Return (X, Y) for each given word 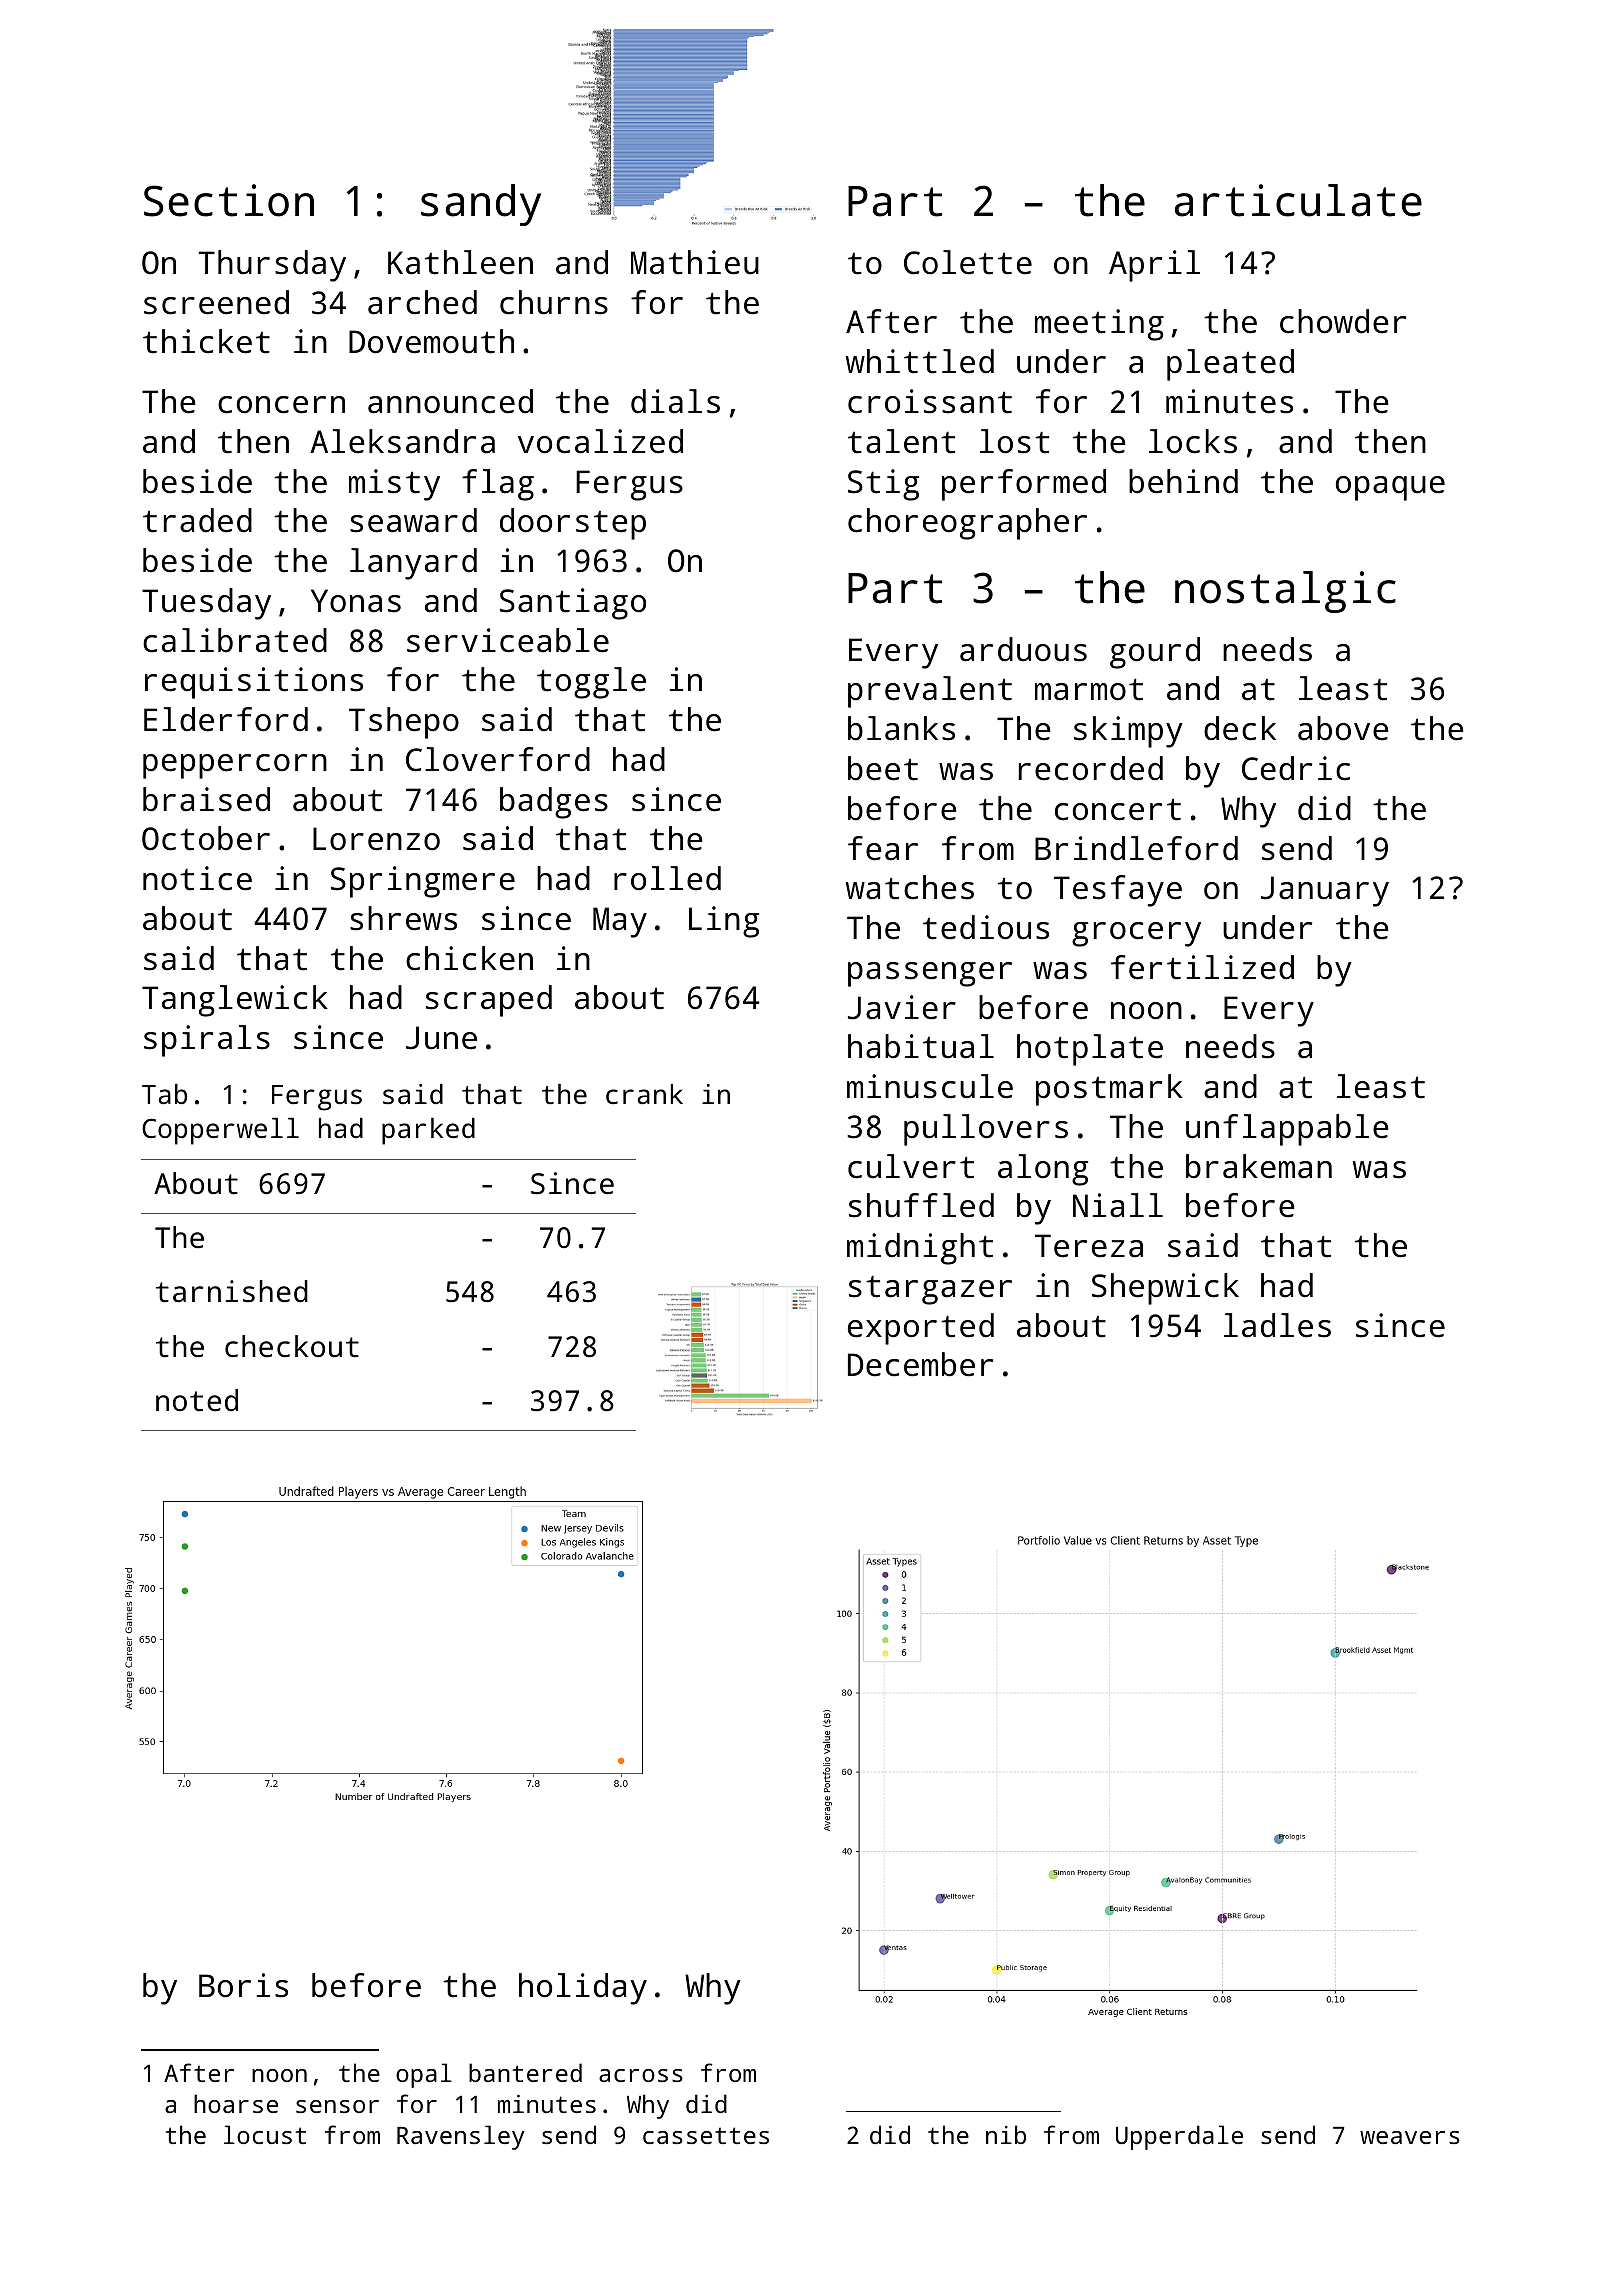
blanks (901, 728)
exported (921, 1329)
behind (1183, 481)
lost (1014, 441)
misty (394, 485)
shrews (403, 918)
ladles (1277, 1325)
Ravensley (461, 2137)
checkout (292, 1346)
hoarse (236, 2103)
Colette (968, 262)
